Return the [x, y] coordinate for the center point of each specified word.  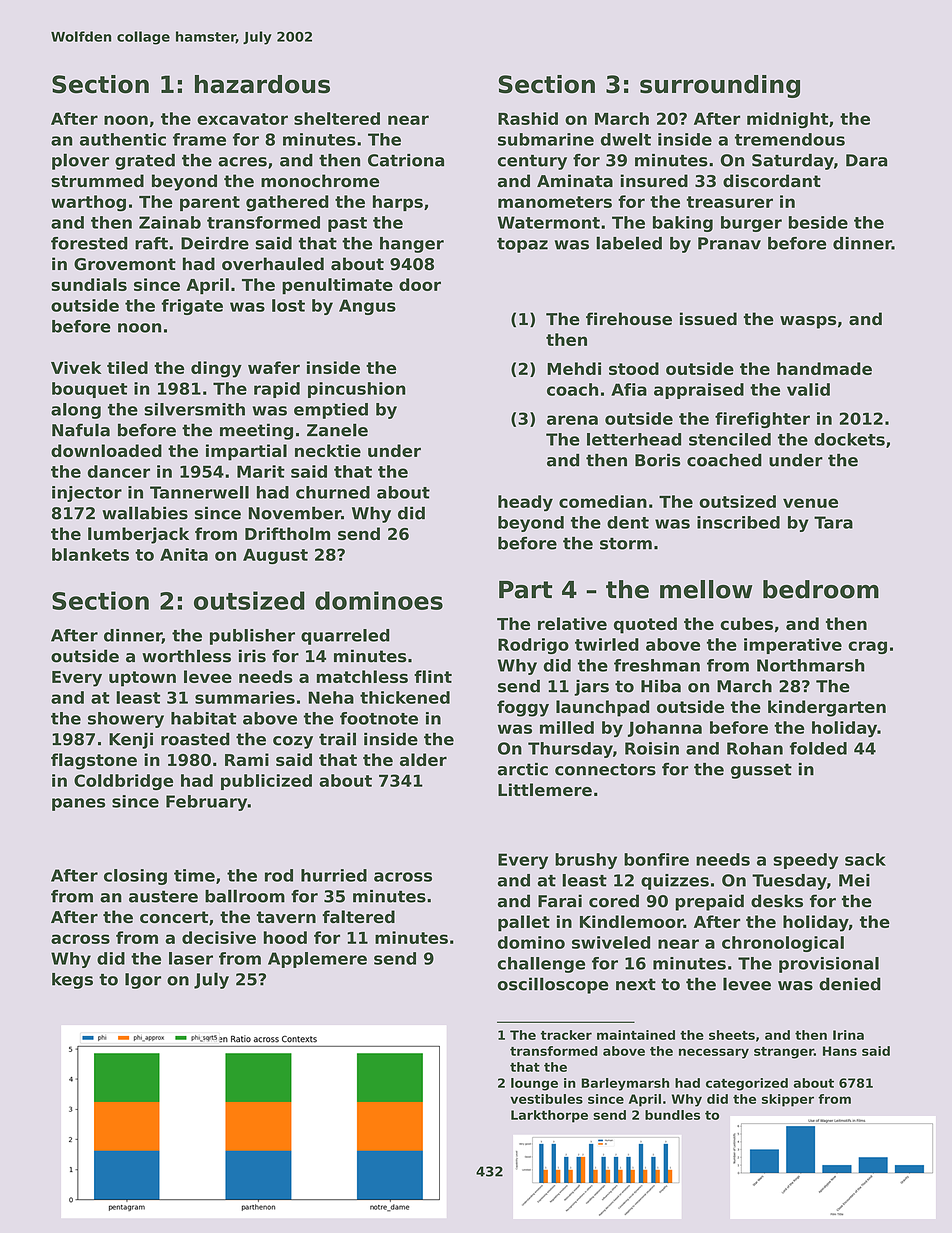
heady [525, 503]
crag [867, 647]
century [532, 162]
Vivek [76, 367]
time [194, 875]
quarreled [345, 637]
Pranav [729, 243]
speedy [805, 861]
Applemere [317, 960]
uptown [142, 679]
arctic [523, 769]
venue [810, 503]
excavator [242, 119]
